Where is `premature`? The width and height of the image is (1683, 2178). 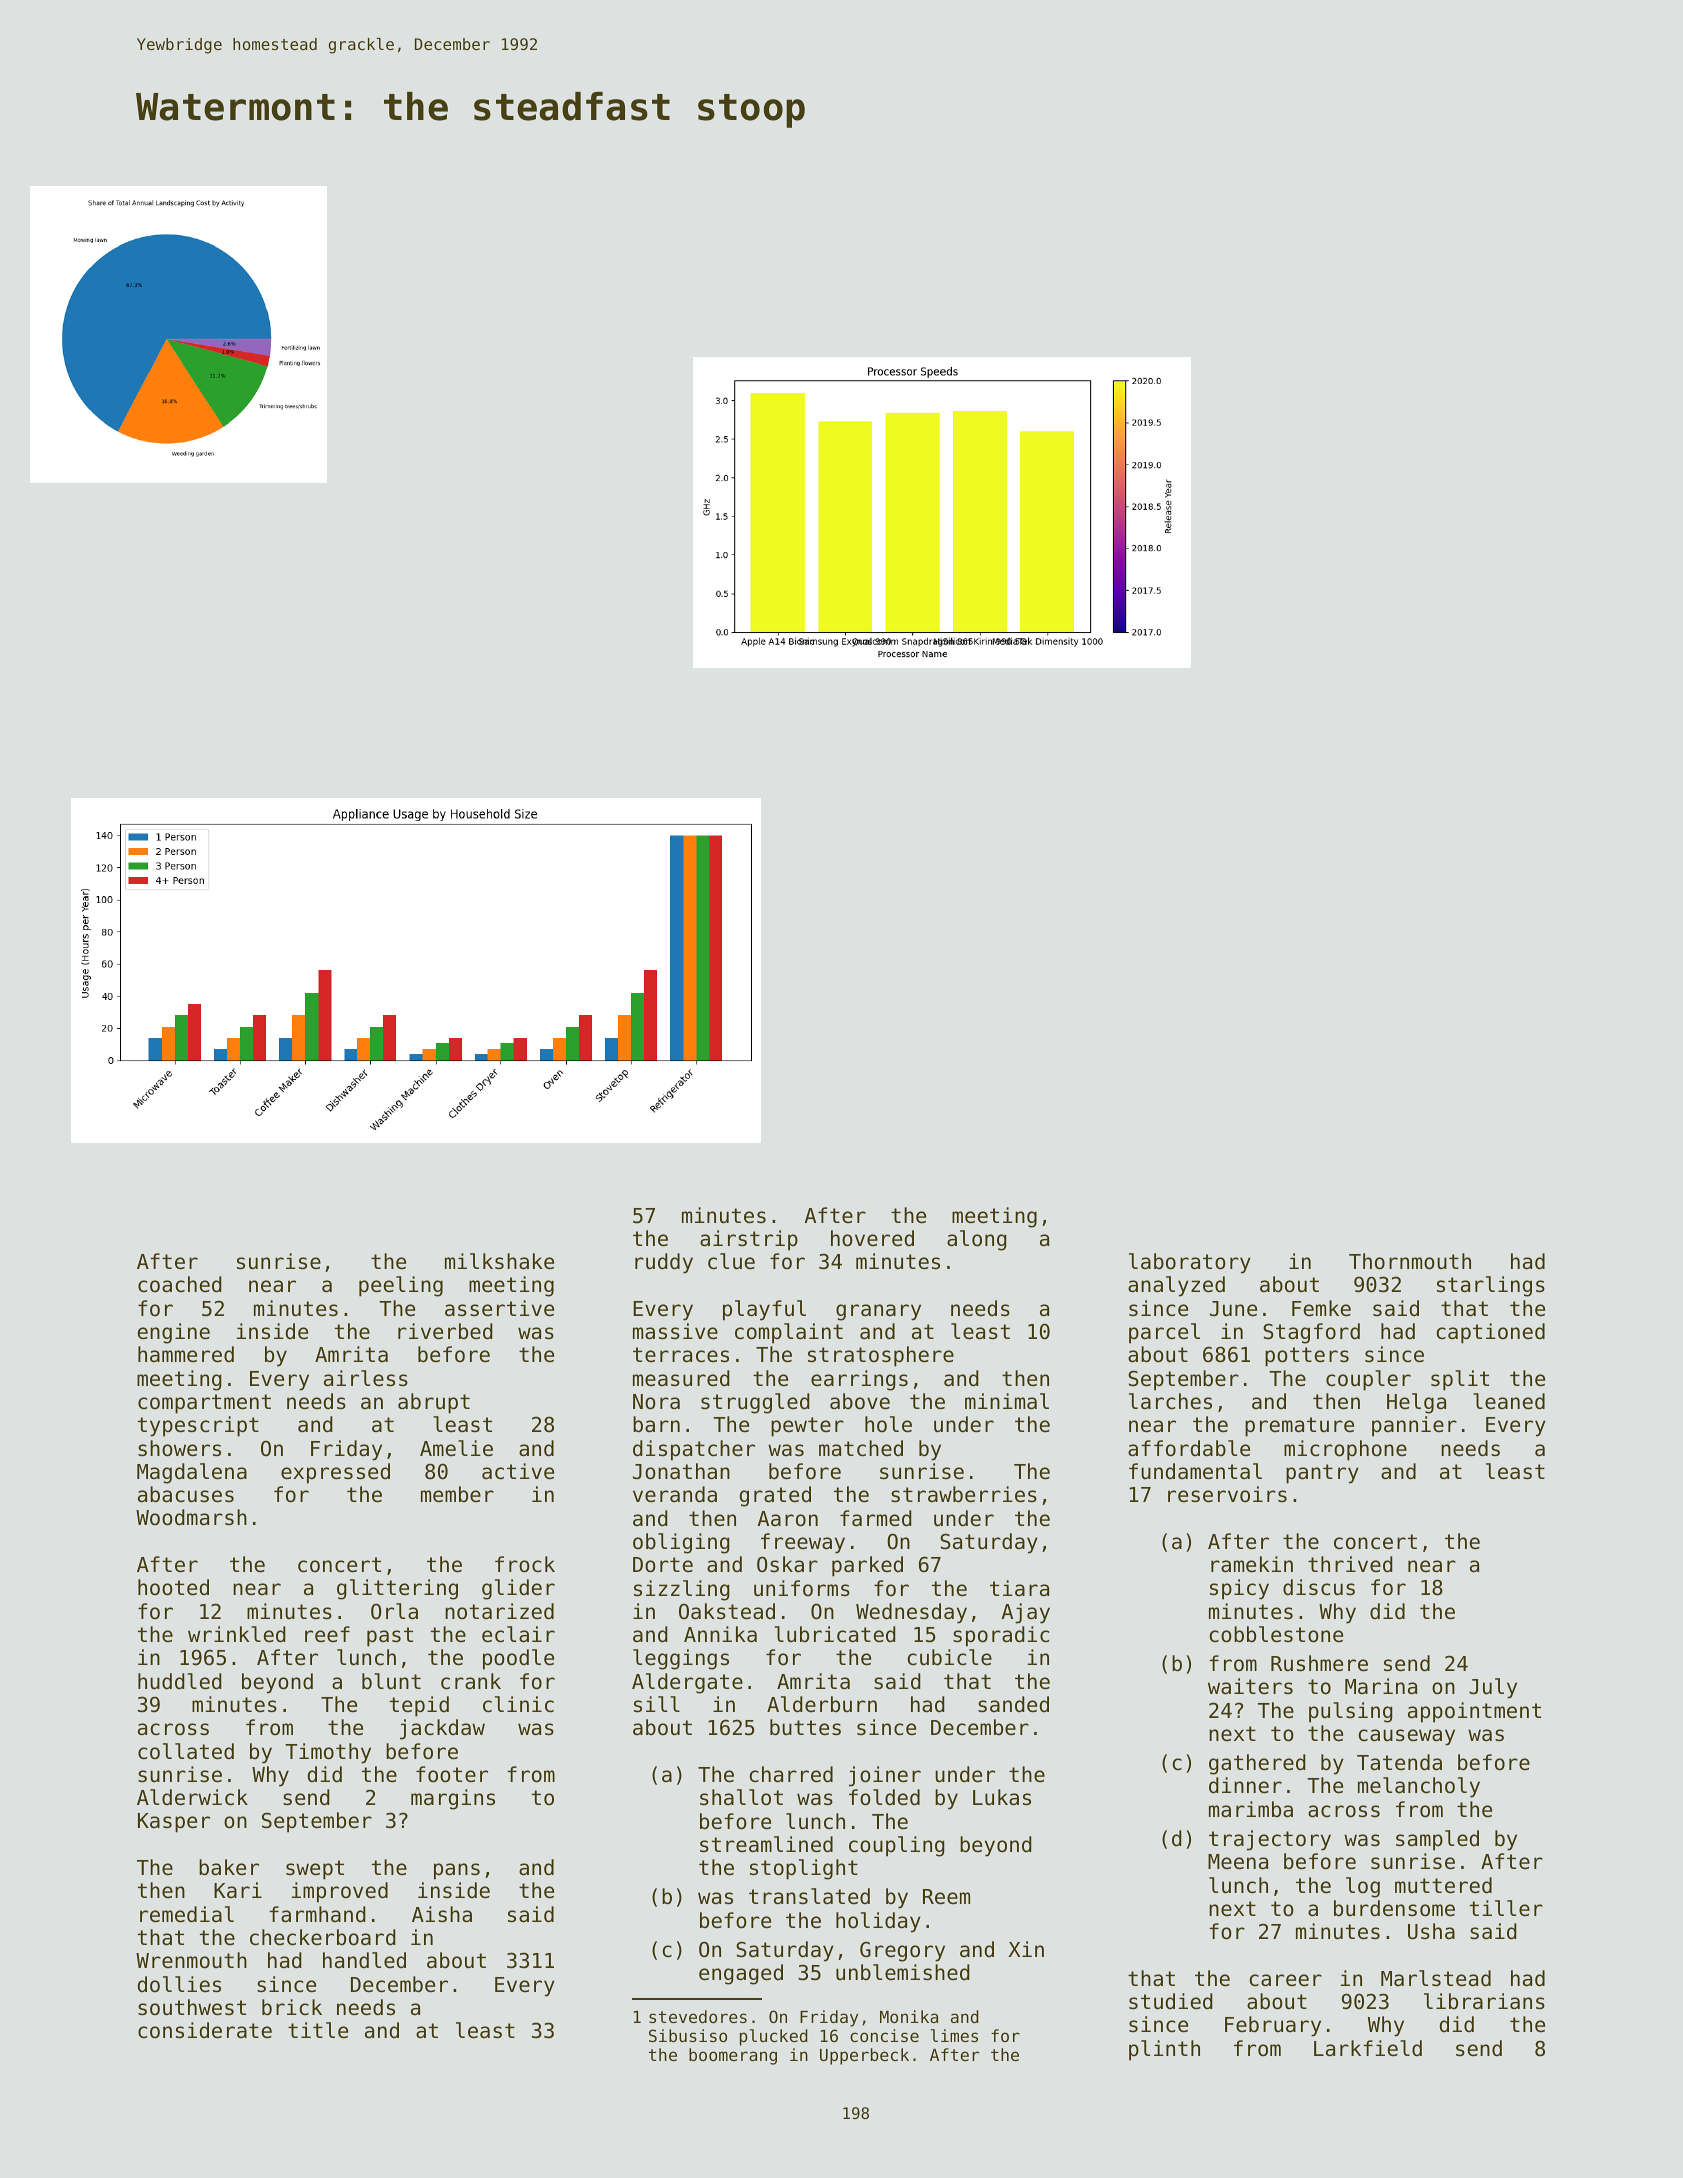 premature is located at coordinates (1299, 1427).
